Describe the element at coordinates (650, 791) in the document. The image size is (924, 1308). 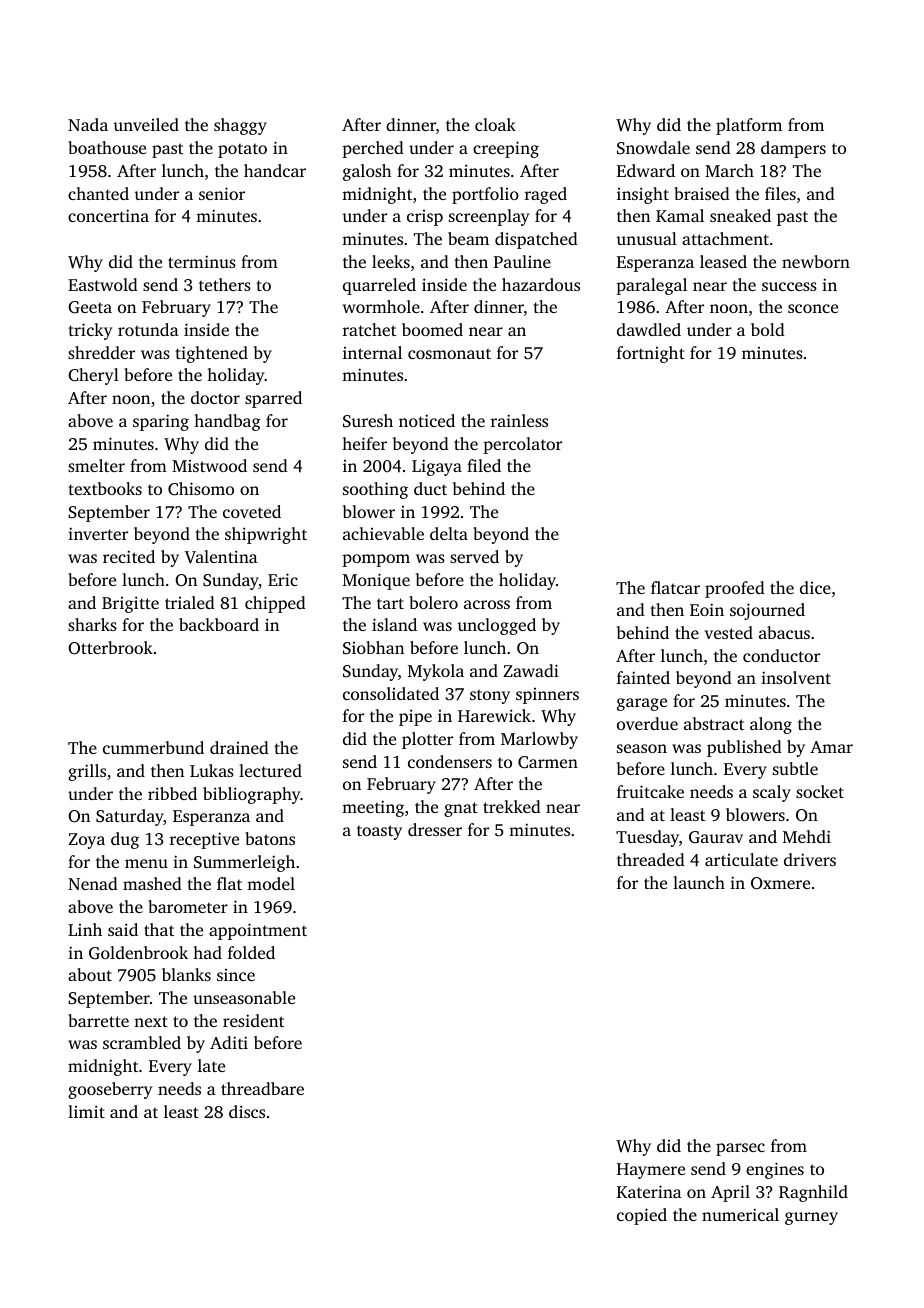
I see `fruitcake` at that location.
